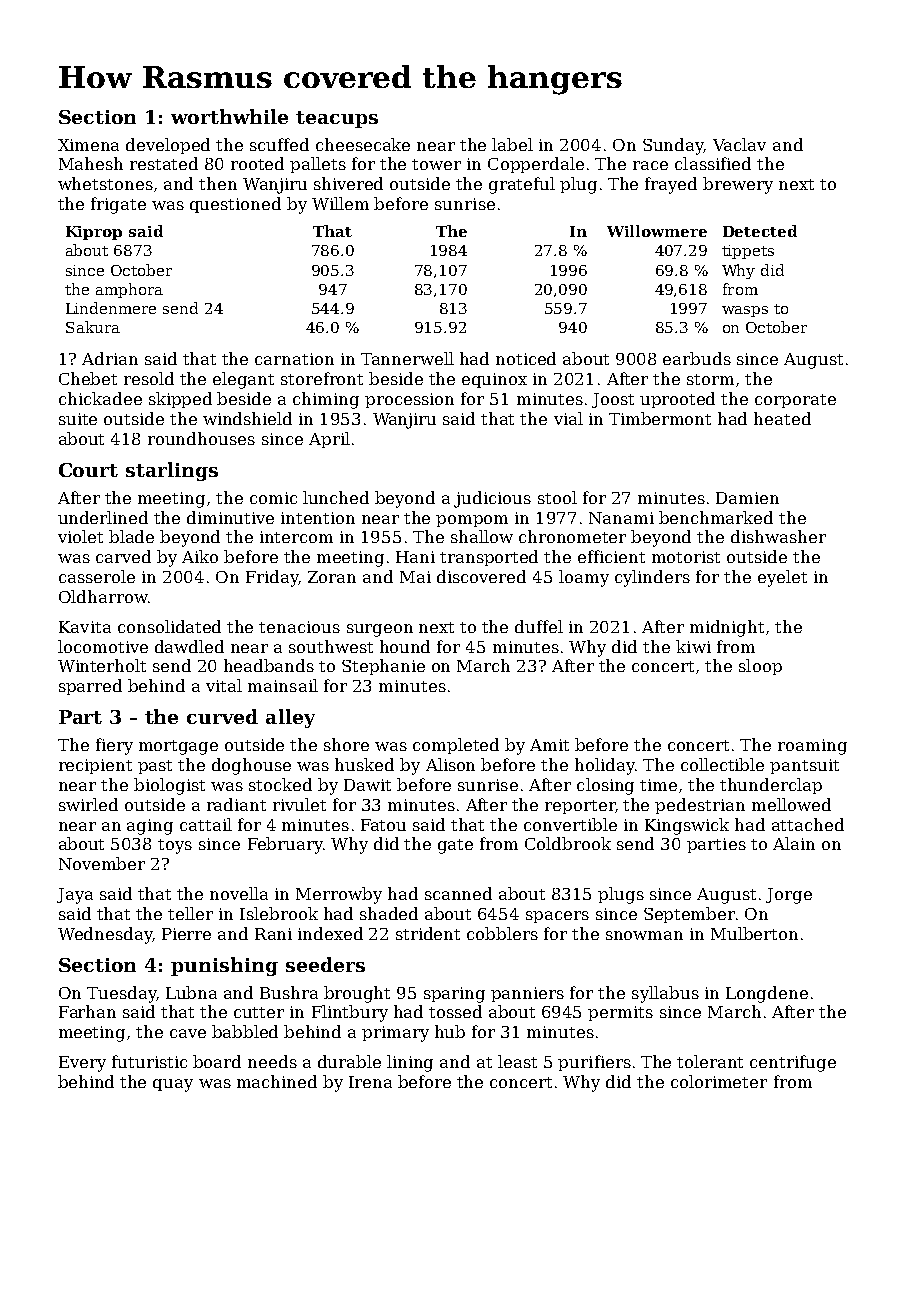 Image resolution: width=908 pixels, height=1316 pixels. What do you see at coordinates (164, 163) in the screenshot?
I see `restated` at bounding box center [164, 163].
